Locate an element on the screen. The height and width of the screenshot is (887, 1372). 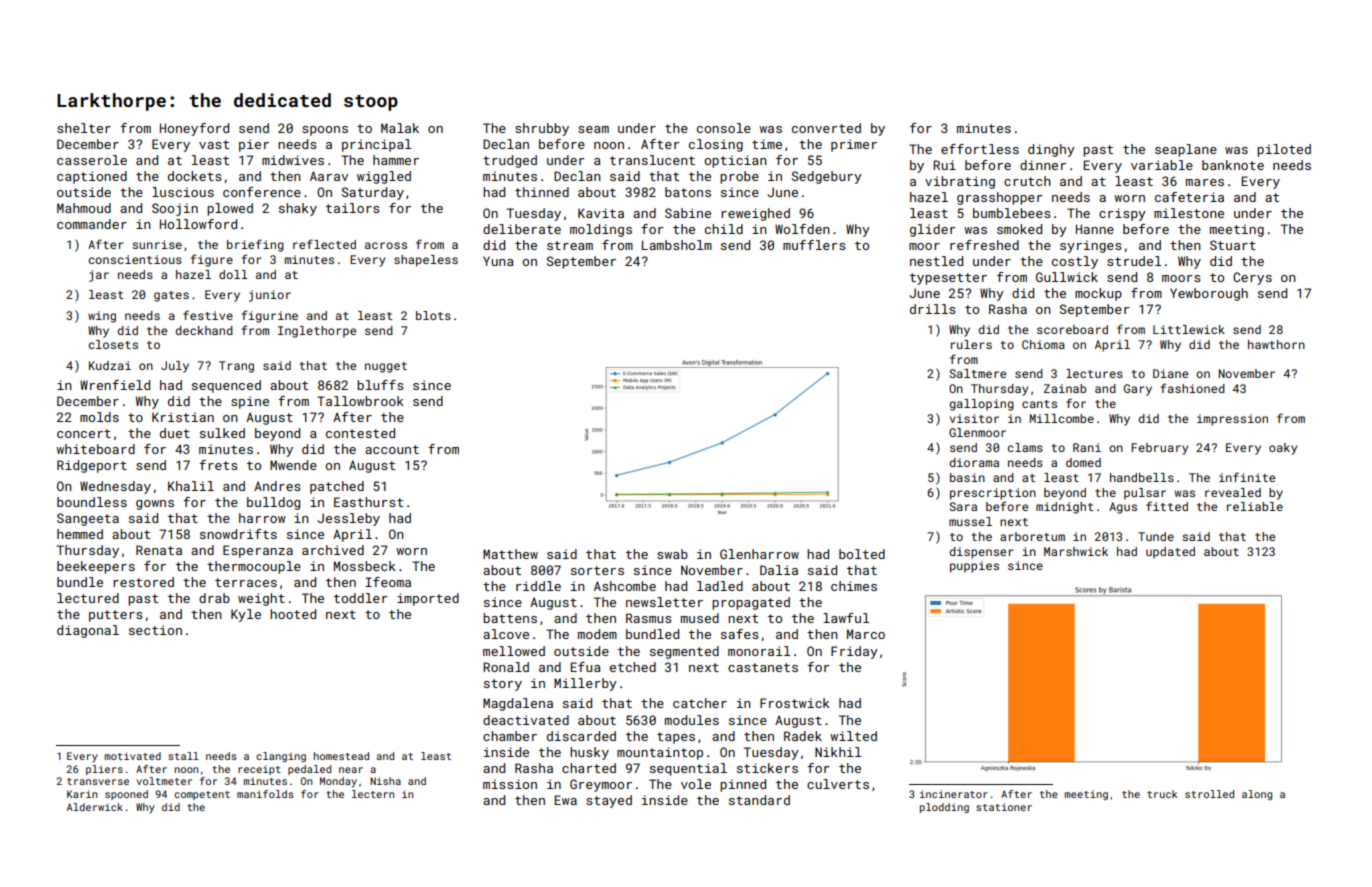
across is located at coordinates (386, 245).
